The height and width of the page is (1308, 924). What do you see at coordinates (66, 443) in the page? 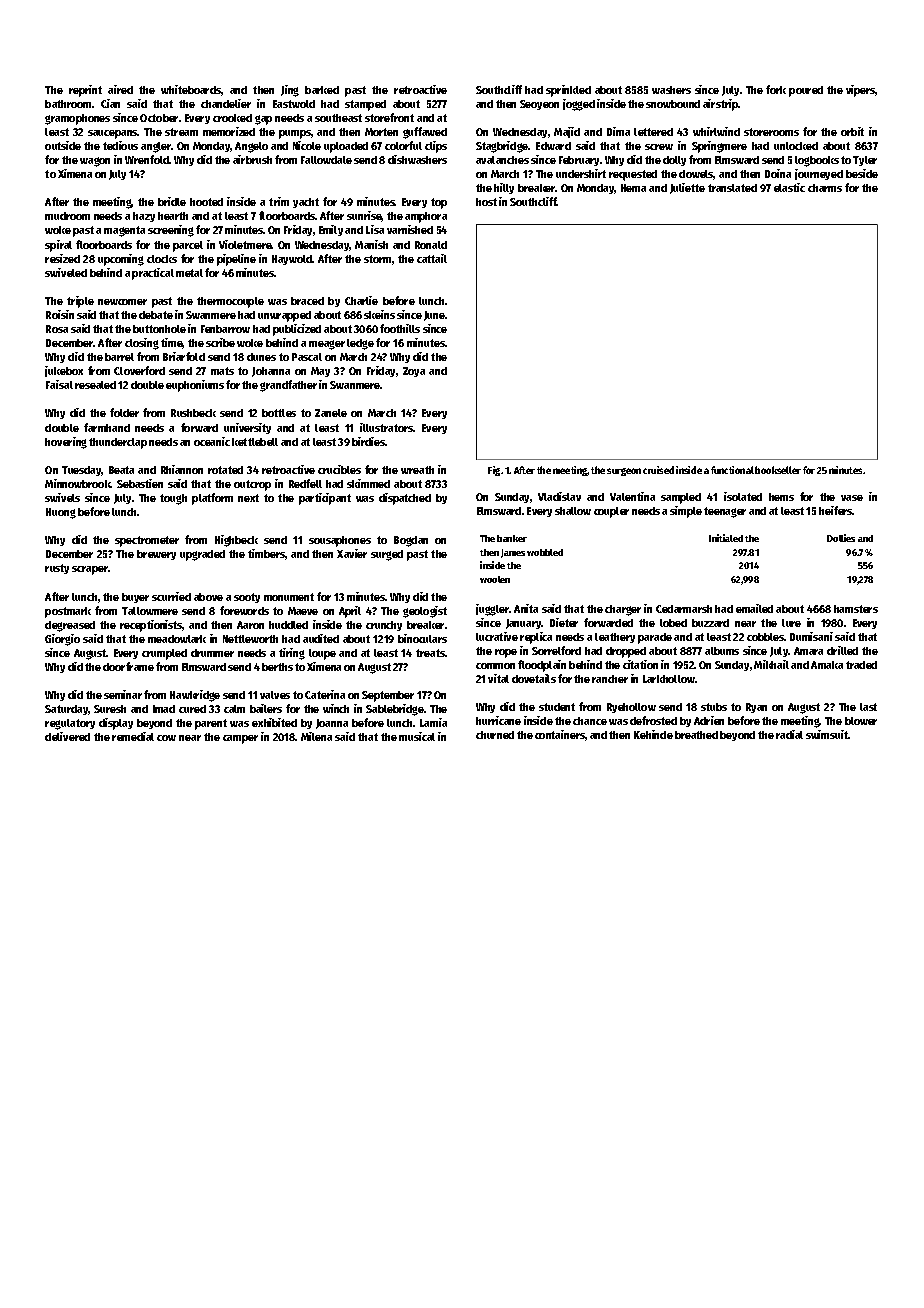
I see `hovering` at bounding box center [66, 443].
